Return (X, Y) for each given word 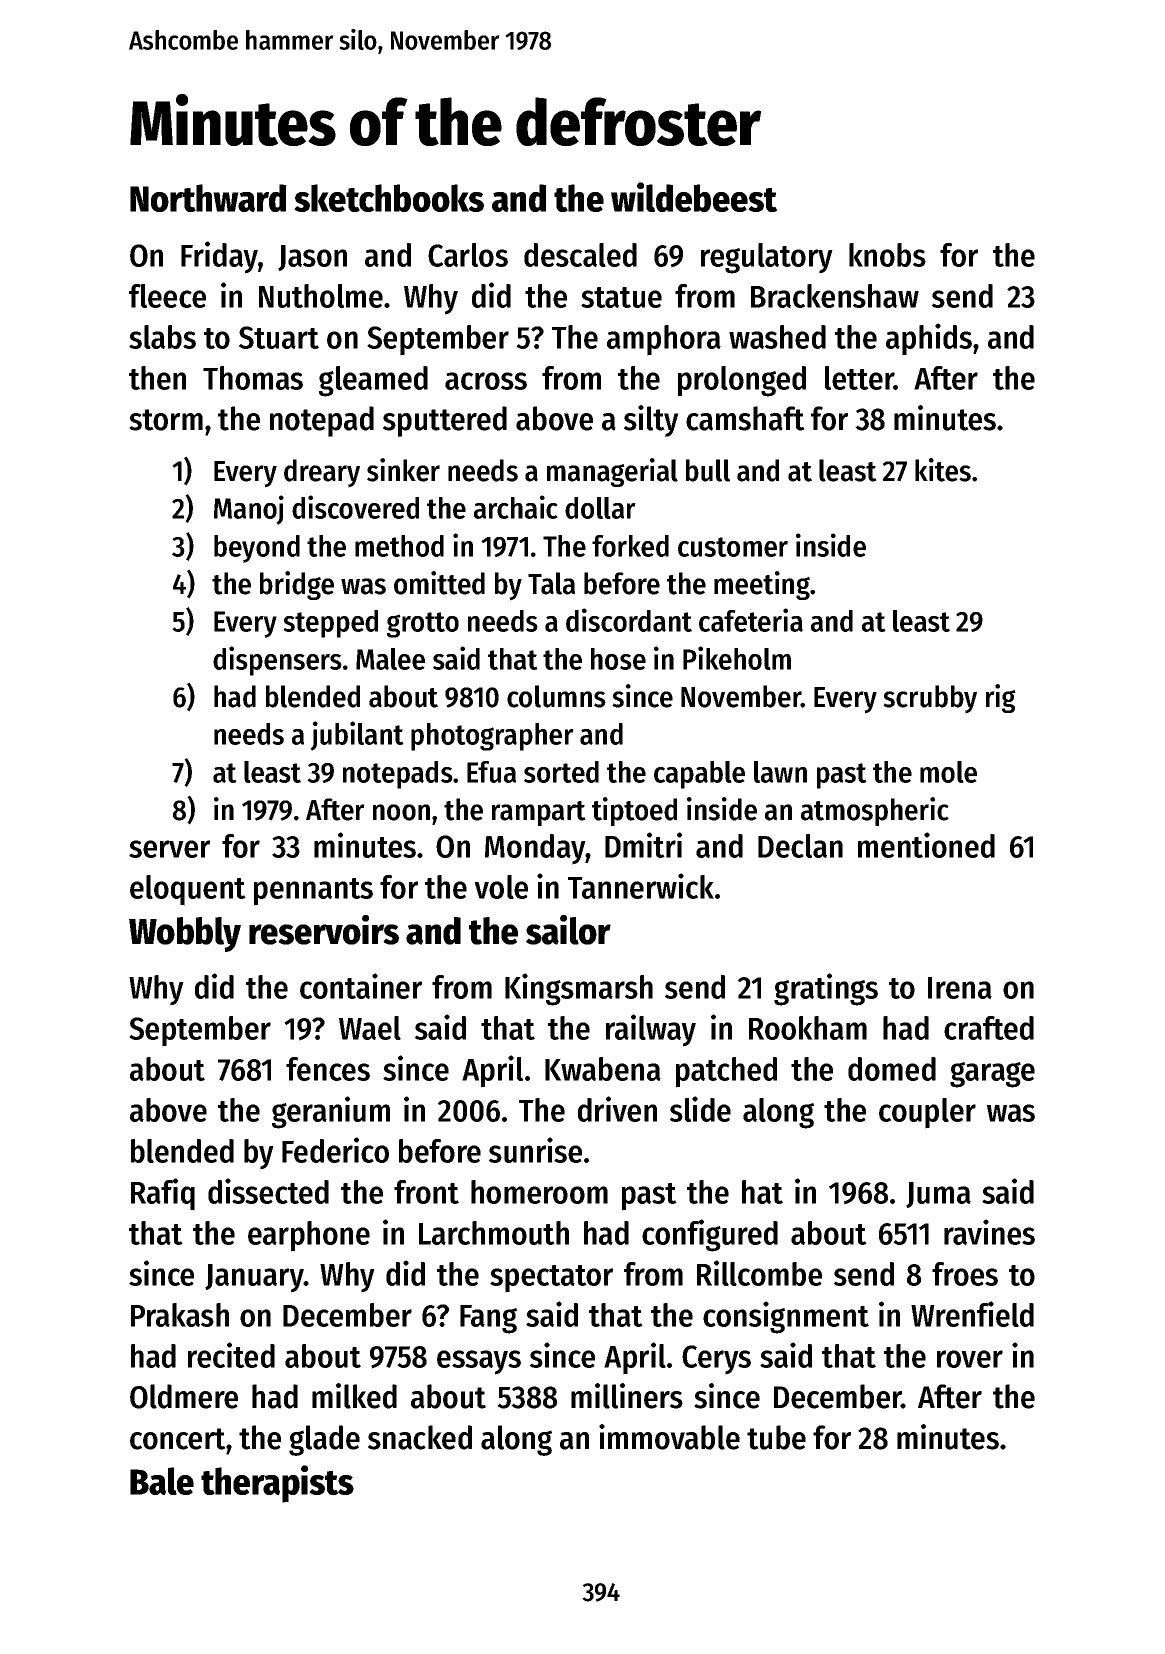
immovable (669, 1437)
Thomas (253, 378)
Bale (162, 1481)
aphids (929, 339)
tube (776, 1437)
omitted (439, 583)
